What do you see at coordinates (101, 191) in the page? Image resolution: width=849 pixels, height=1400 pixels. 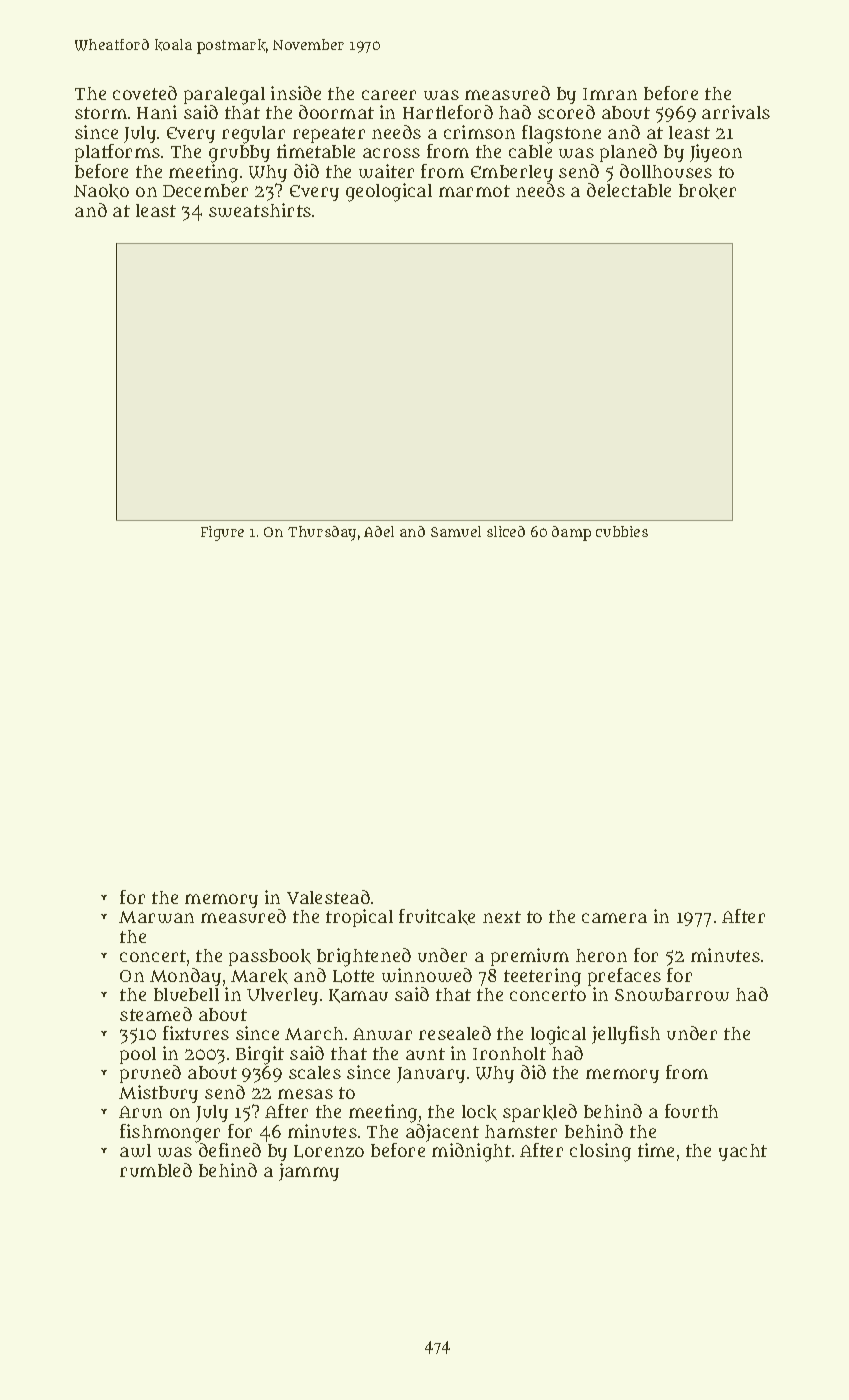 I see `Naoko` at bounding box center [101, 191].
